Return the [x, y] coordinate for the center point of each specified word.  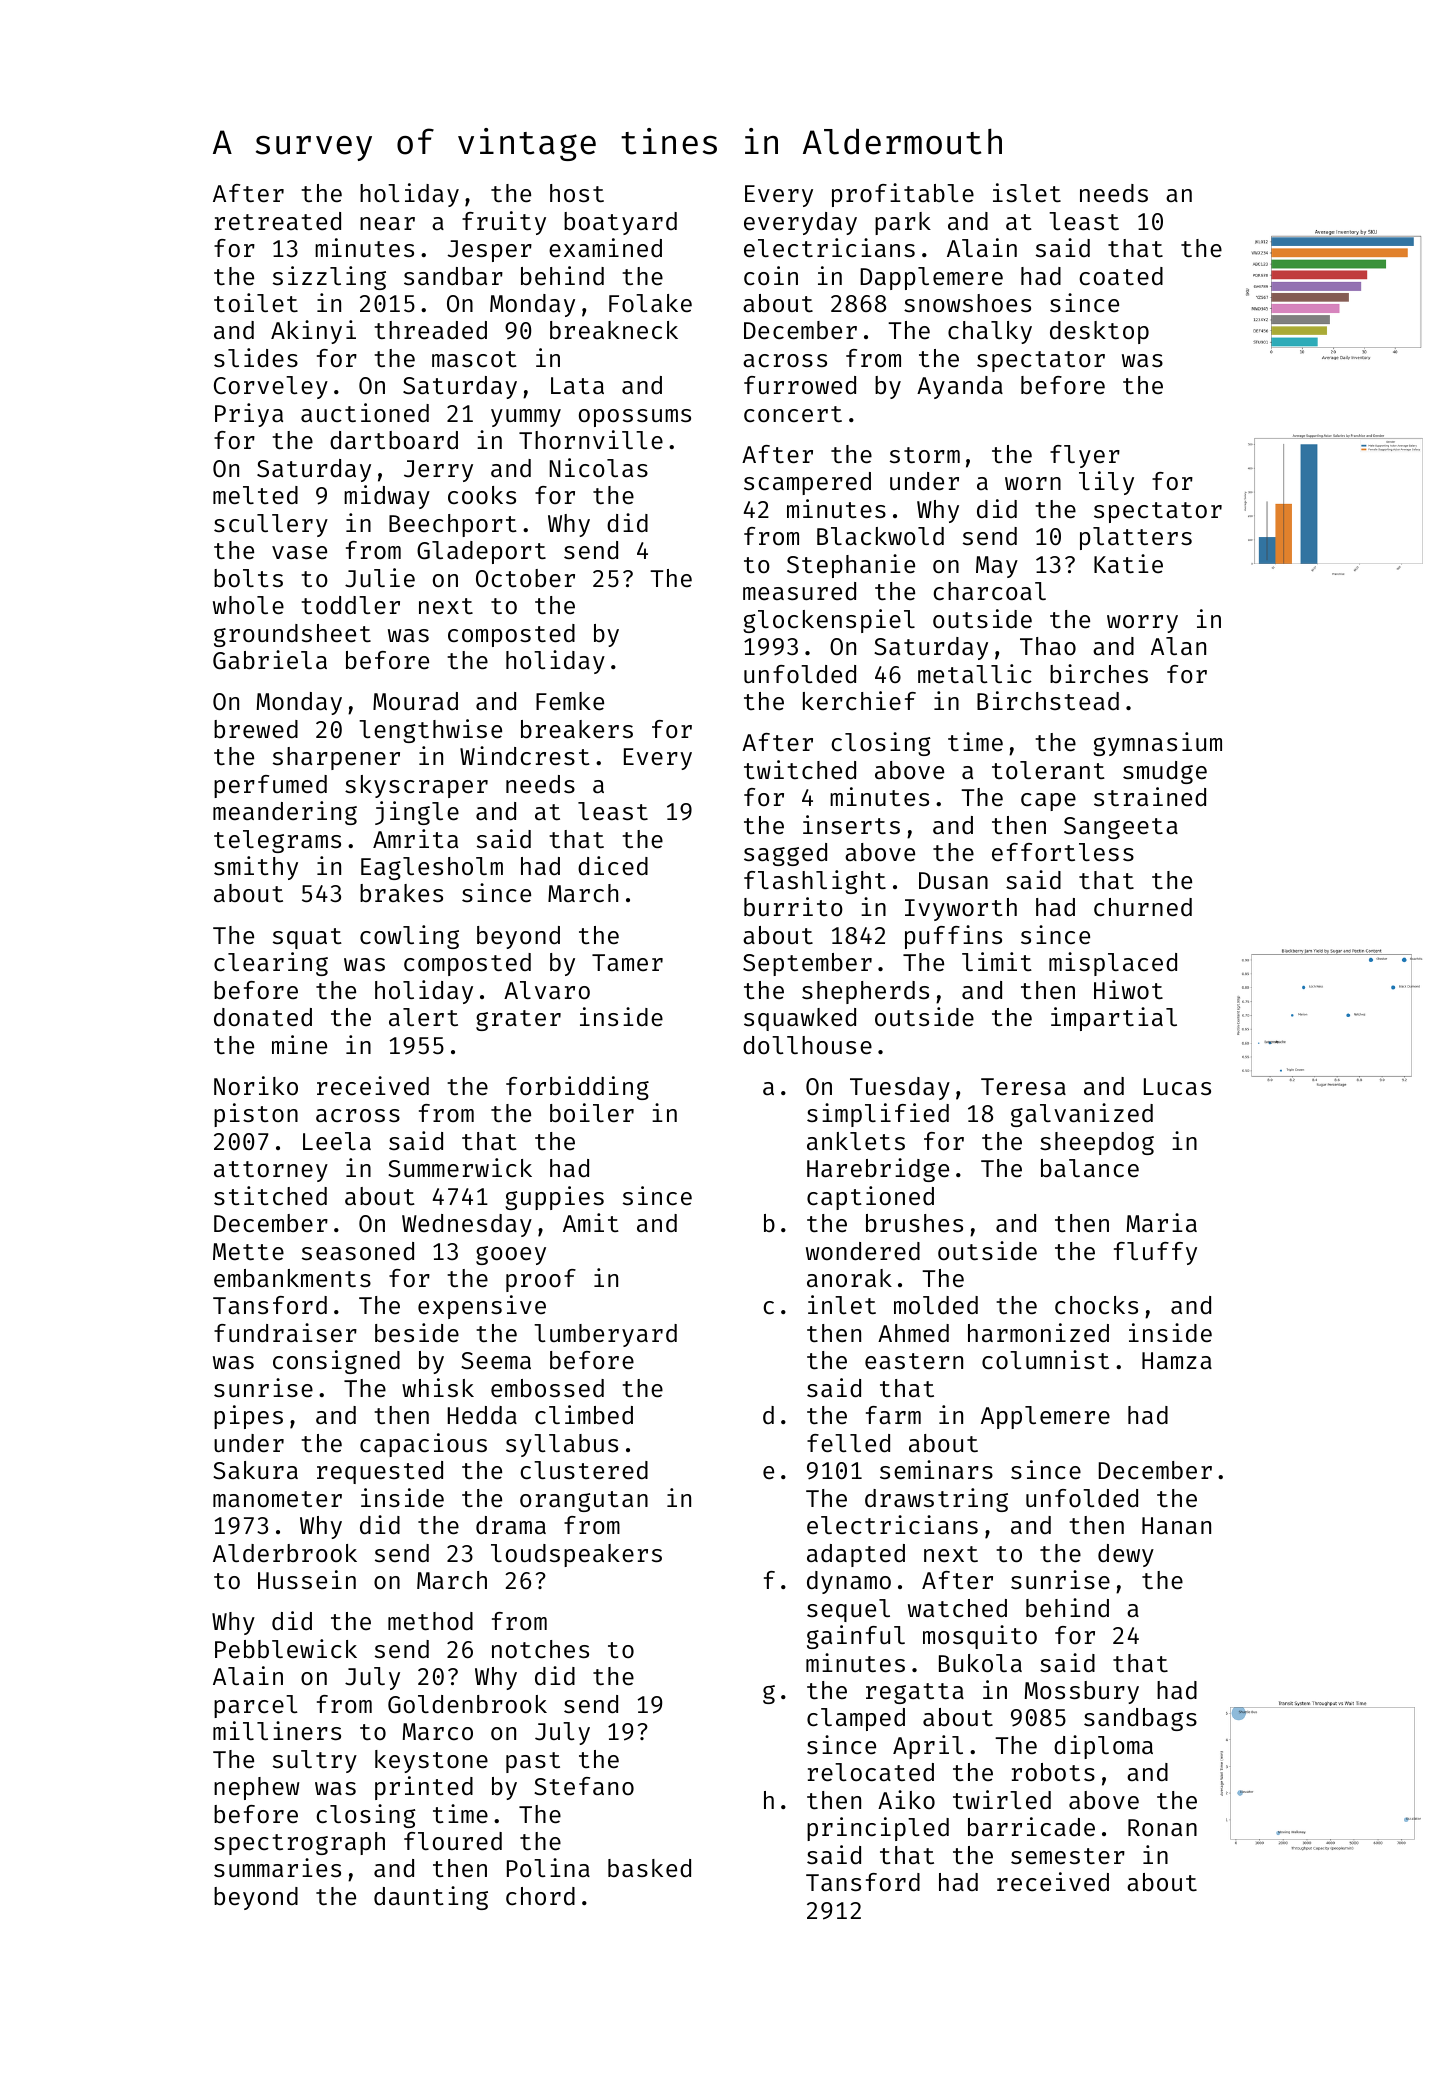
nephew [257, 1788]
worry [1142, 624]
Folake [650, 303]
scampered [807, 483]
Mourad [415, 701]
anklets [856, 1141]
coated [1121, 276]
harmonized [1038, 1332]
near [387, 223]
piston [256, 1115]
